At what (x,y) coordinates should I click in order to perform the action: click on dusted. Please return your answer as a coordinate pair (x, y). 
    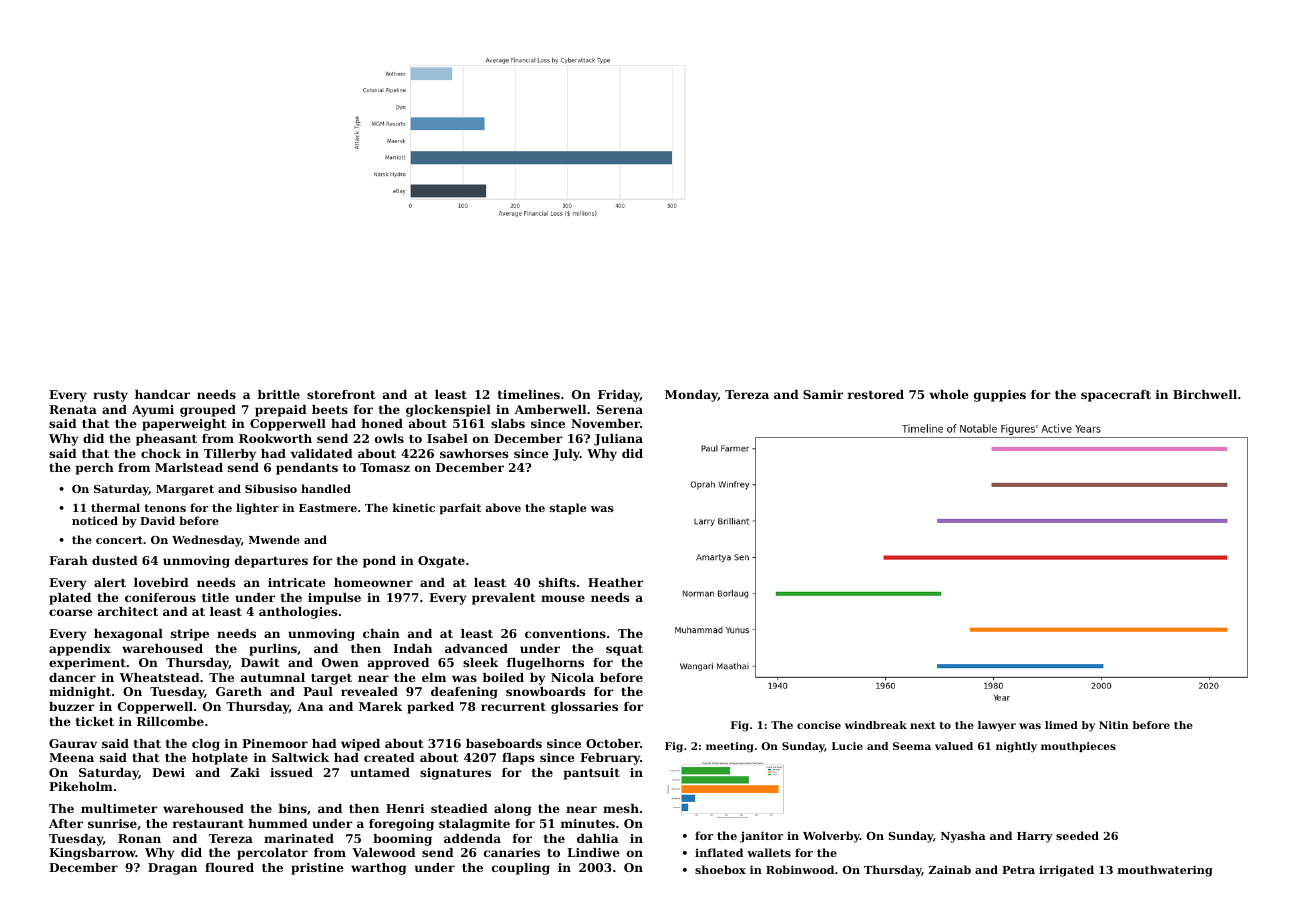
    Looking at the image, I should click on (115, 560).
